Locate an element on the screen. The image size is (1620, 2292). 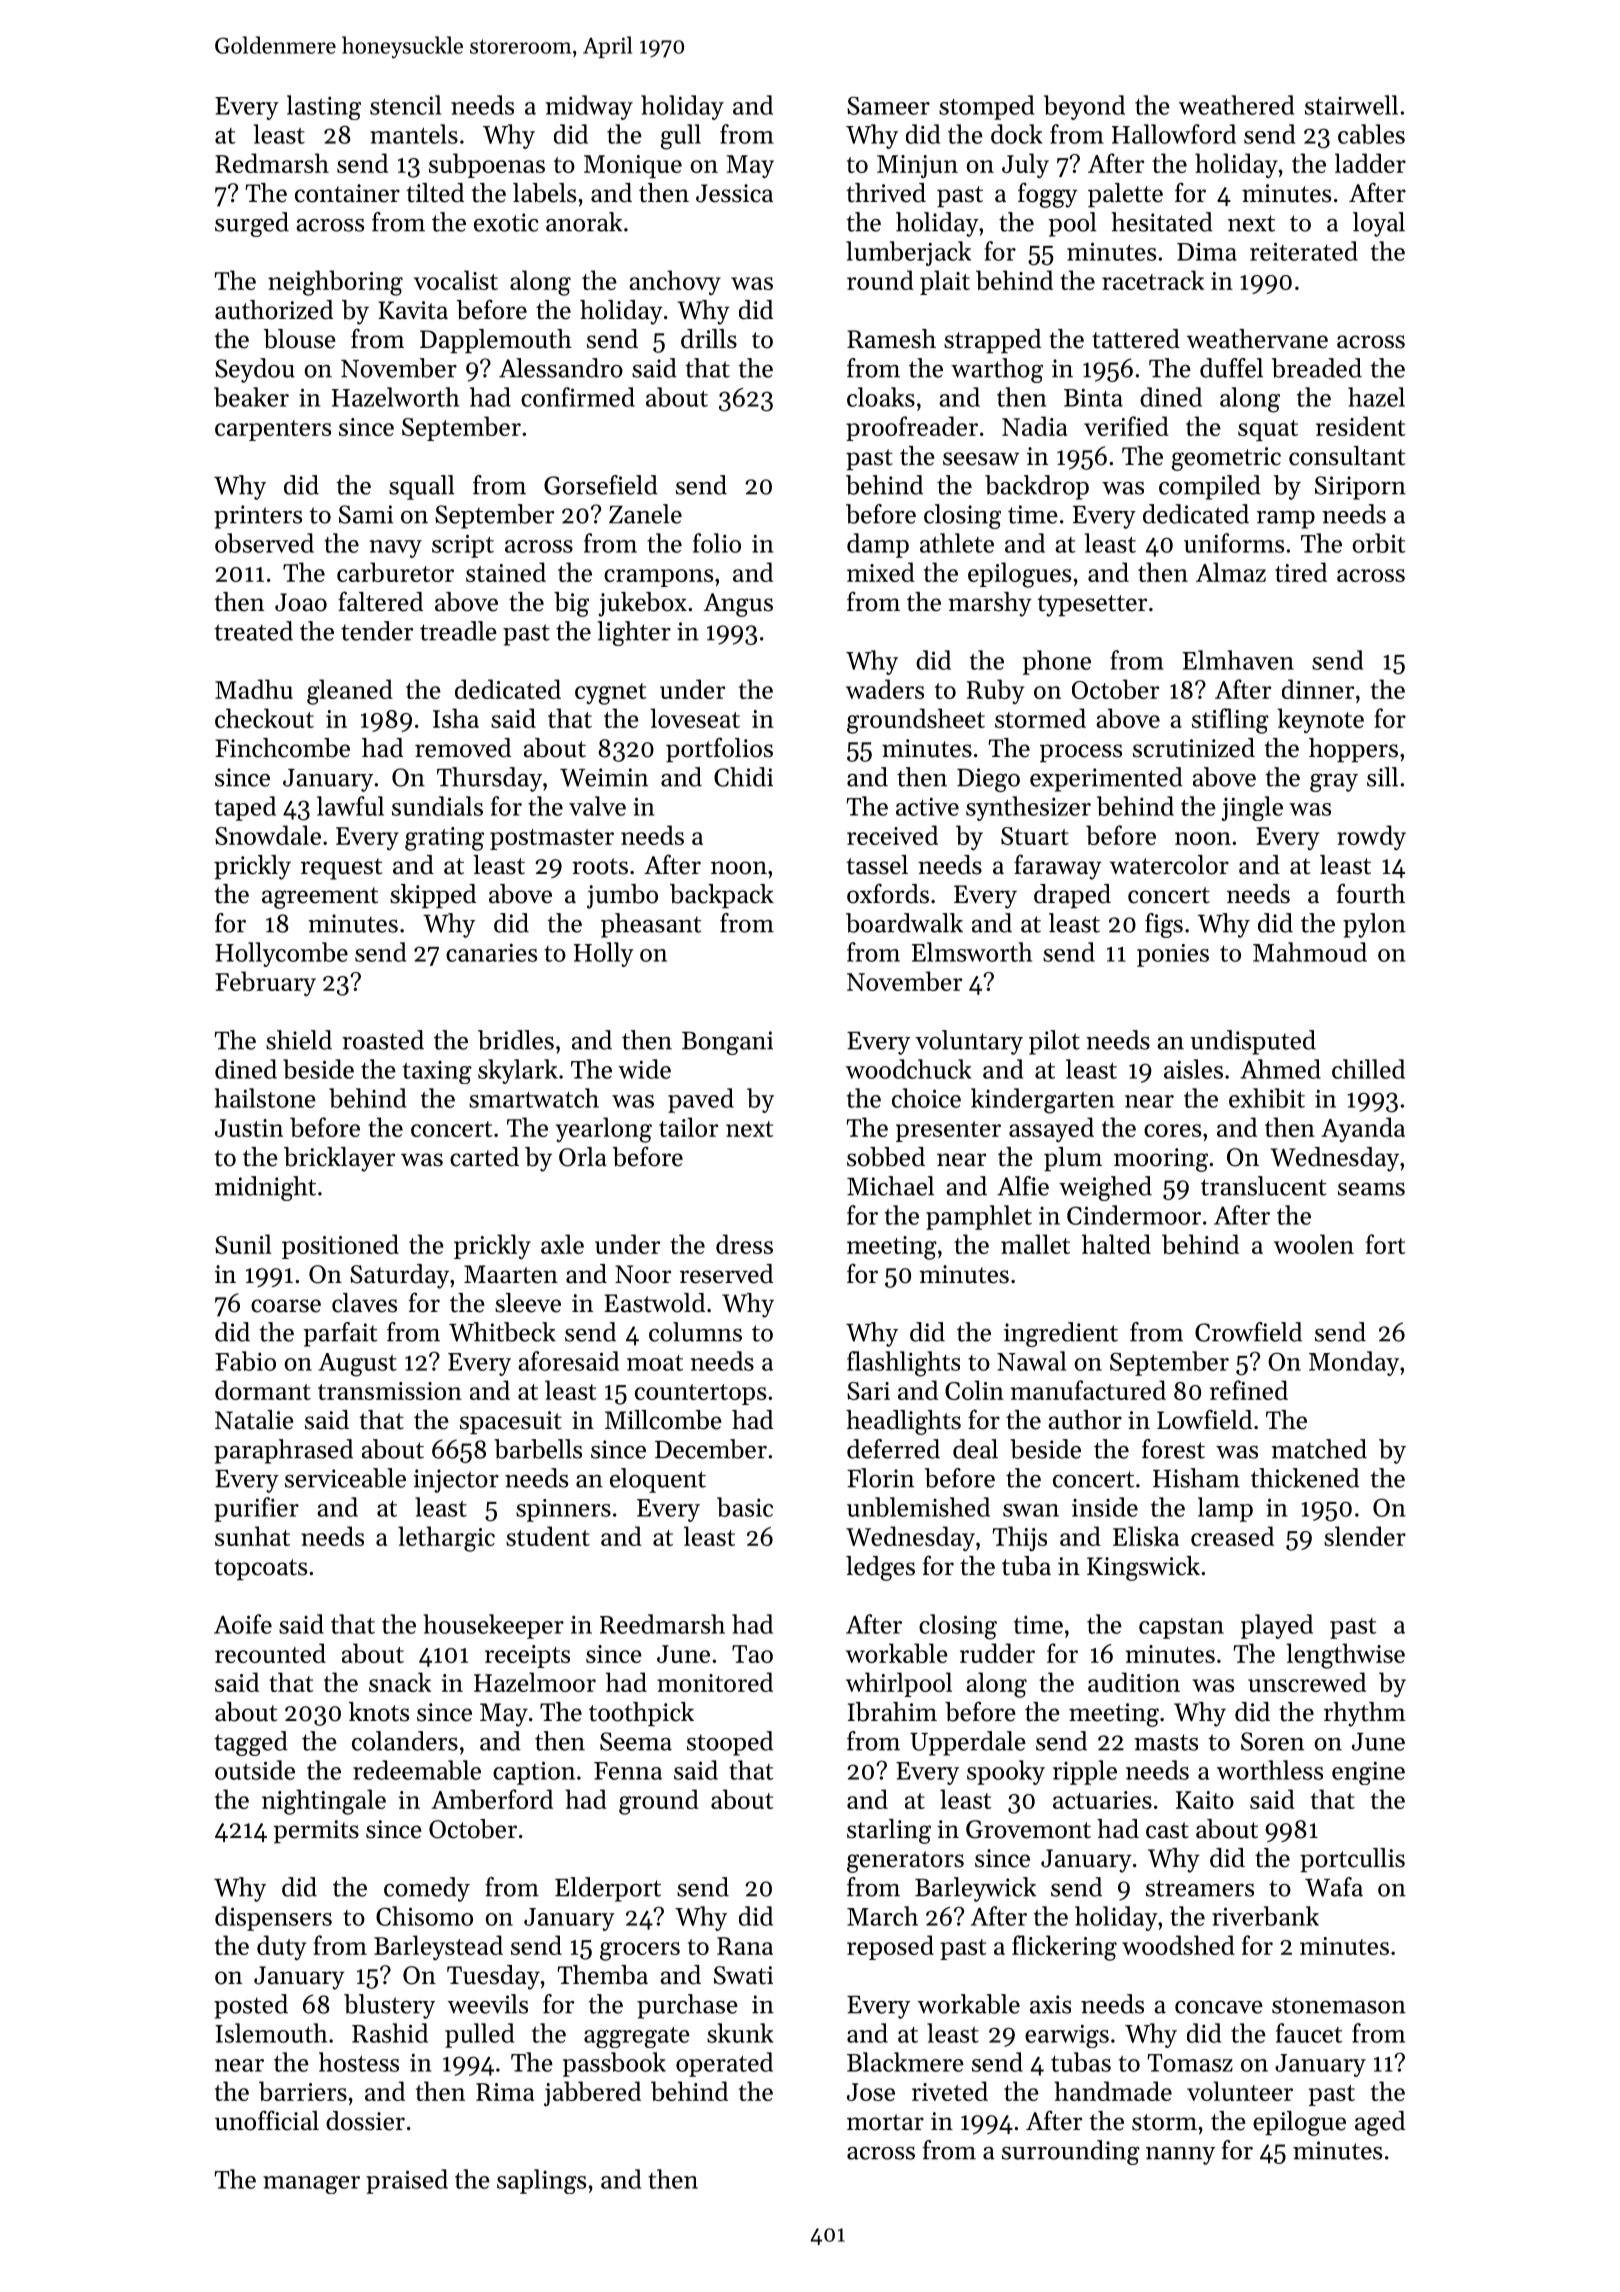
Wafa is located at coordinates (1334, 1887).
